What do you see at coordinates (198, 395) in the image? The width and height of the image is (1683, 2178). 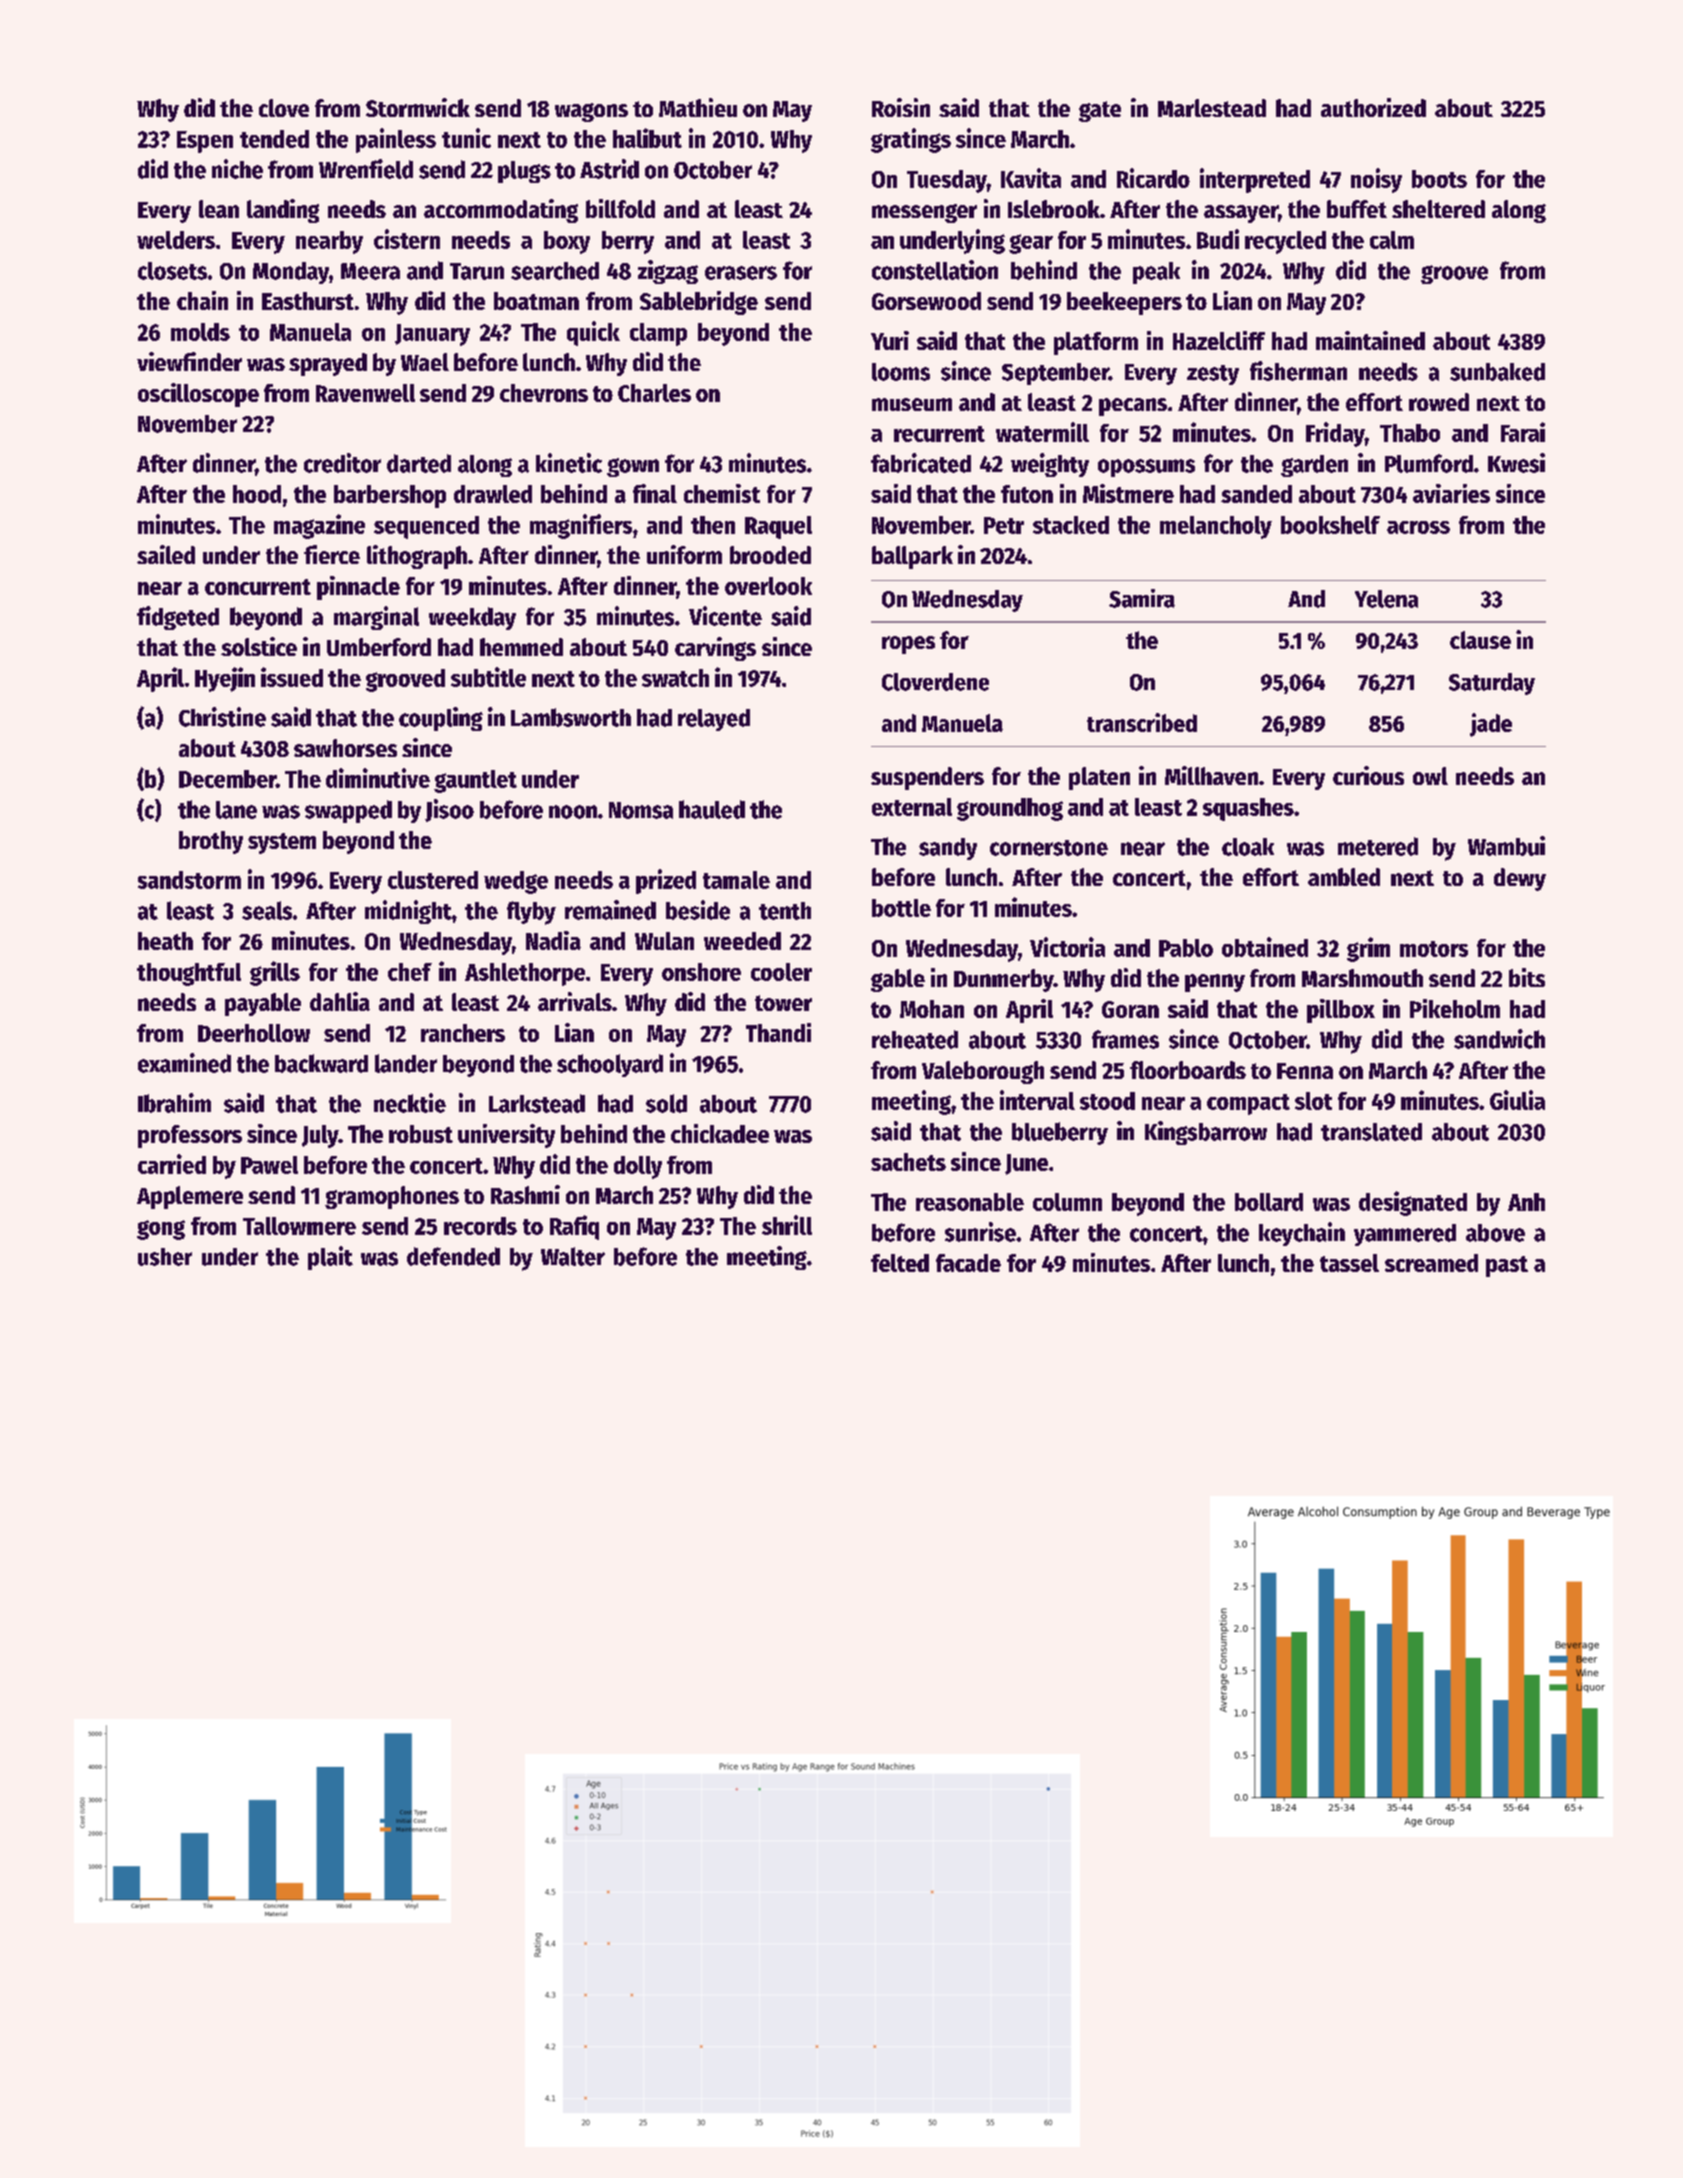 I see `oscilloscope` at bounding box center [198, 395].
